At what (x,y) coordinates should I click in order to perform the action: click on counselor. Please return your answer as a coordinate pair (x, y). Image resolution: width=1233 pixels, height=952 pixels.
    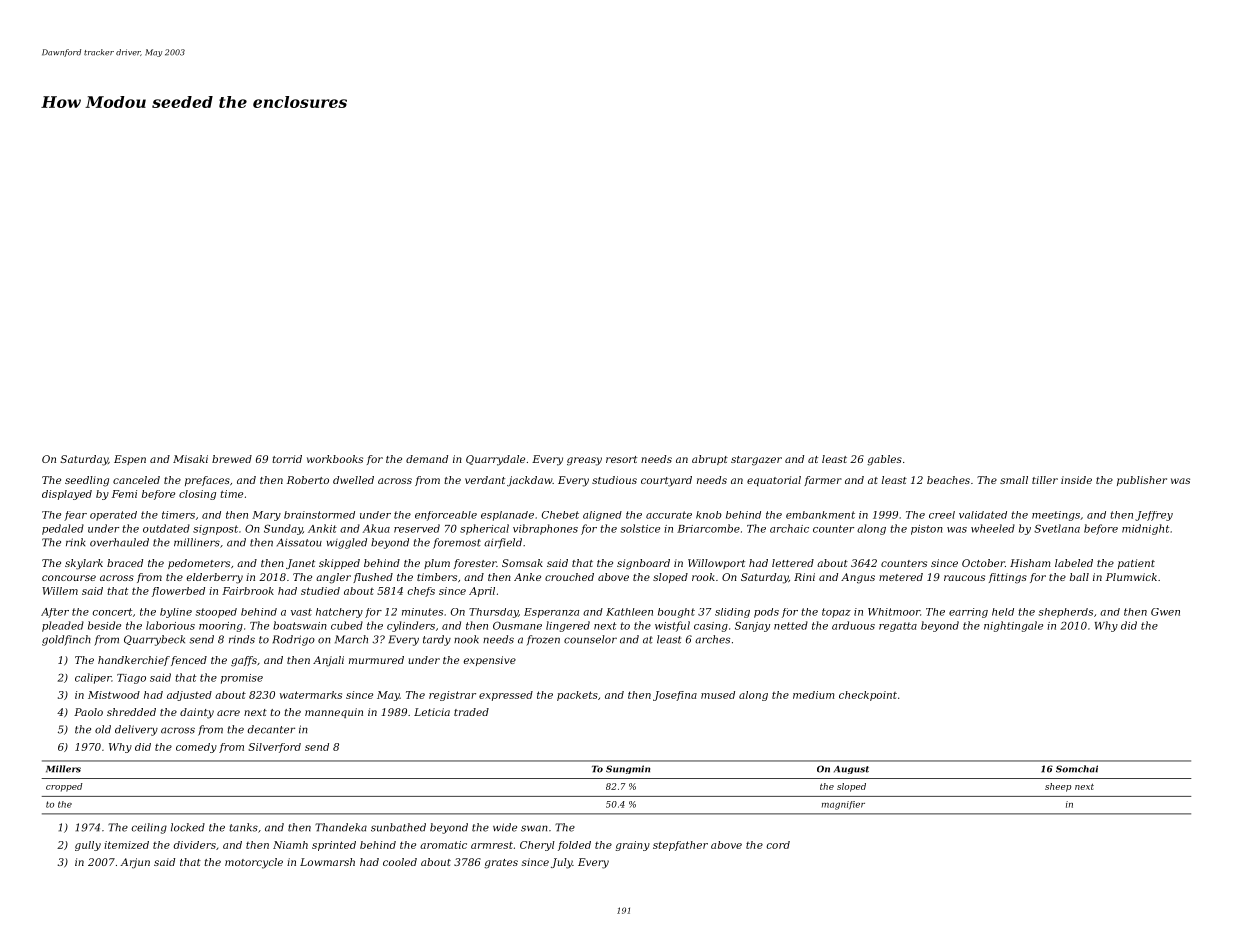
    Looking at the image, I should click on (590, 639).
